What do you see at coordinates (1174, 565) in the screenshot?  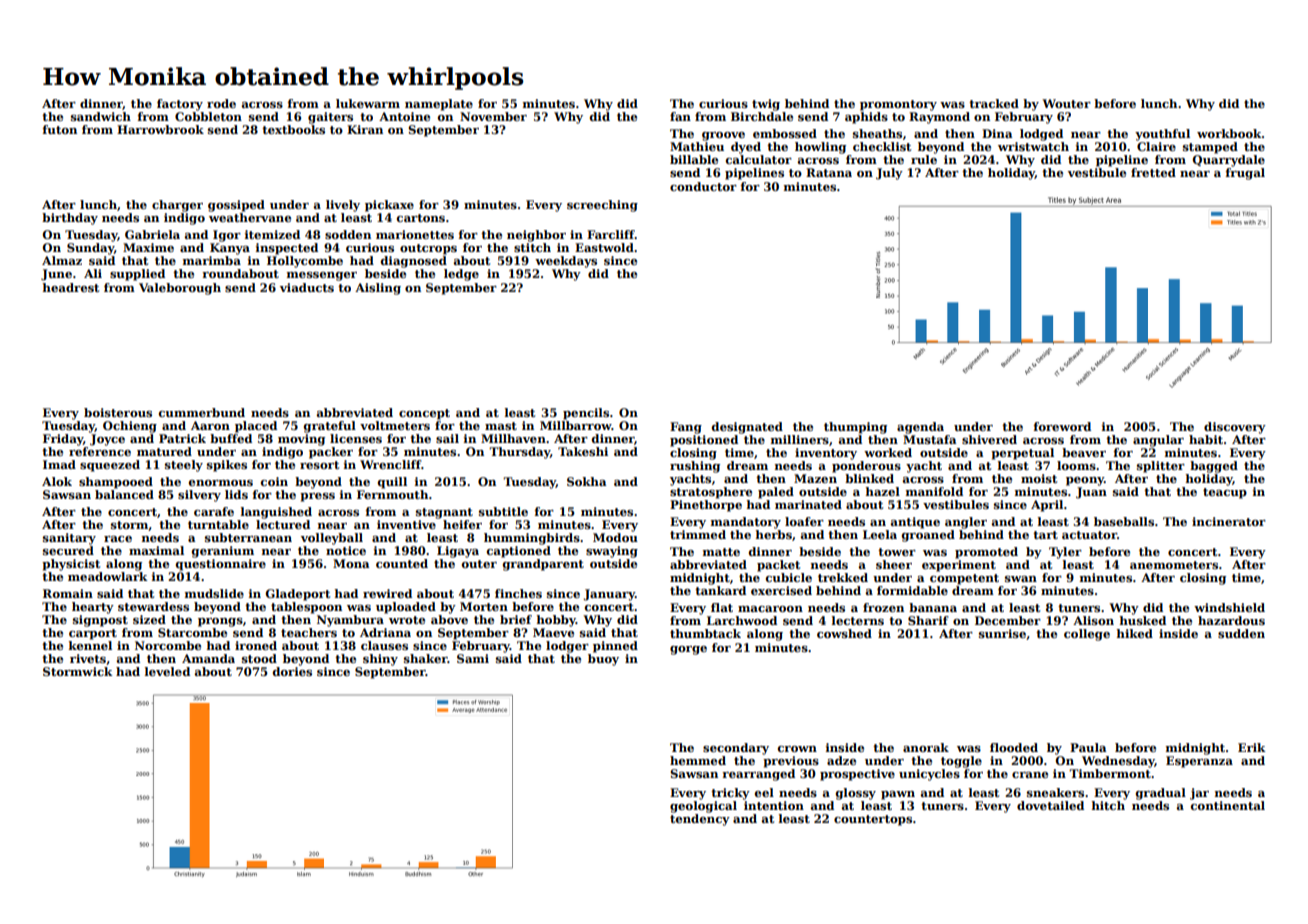 I see `anemometers` at bounding box center [1174, 565].
